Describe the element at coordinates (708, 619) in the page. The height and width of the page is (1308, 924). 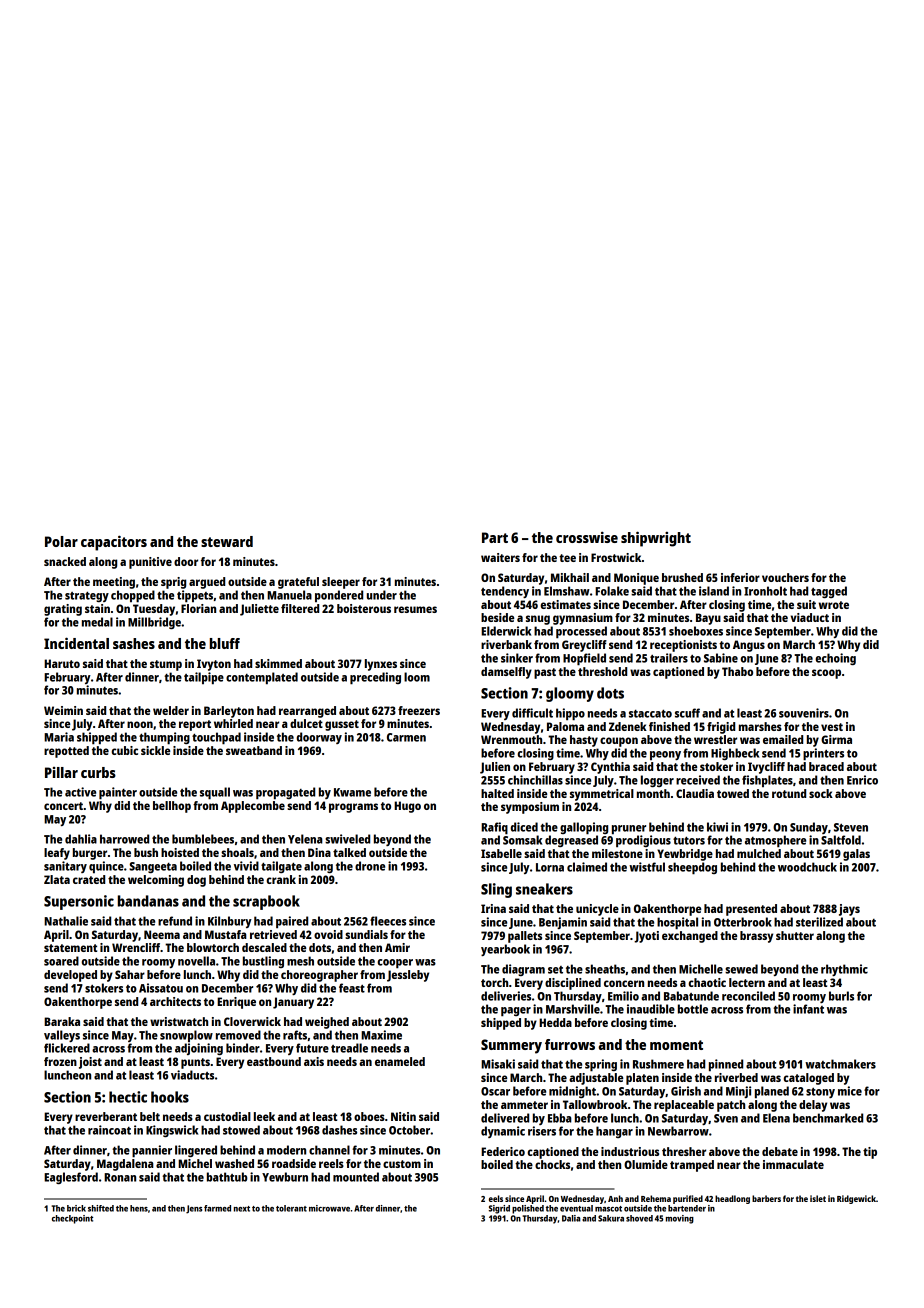
I see `Bayu` at that location.
